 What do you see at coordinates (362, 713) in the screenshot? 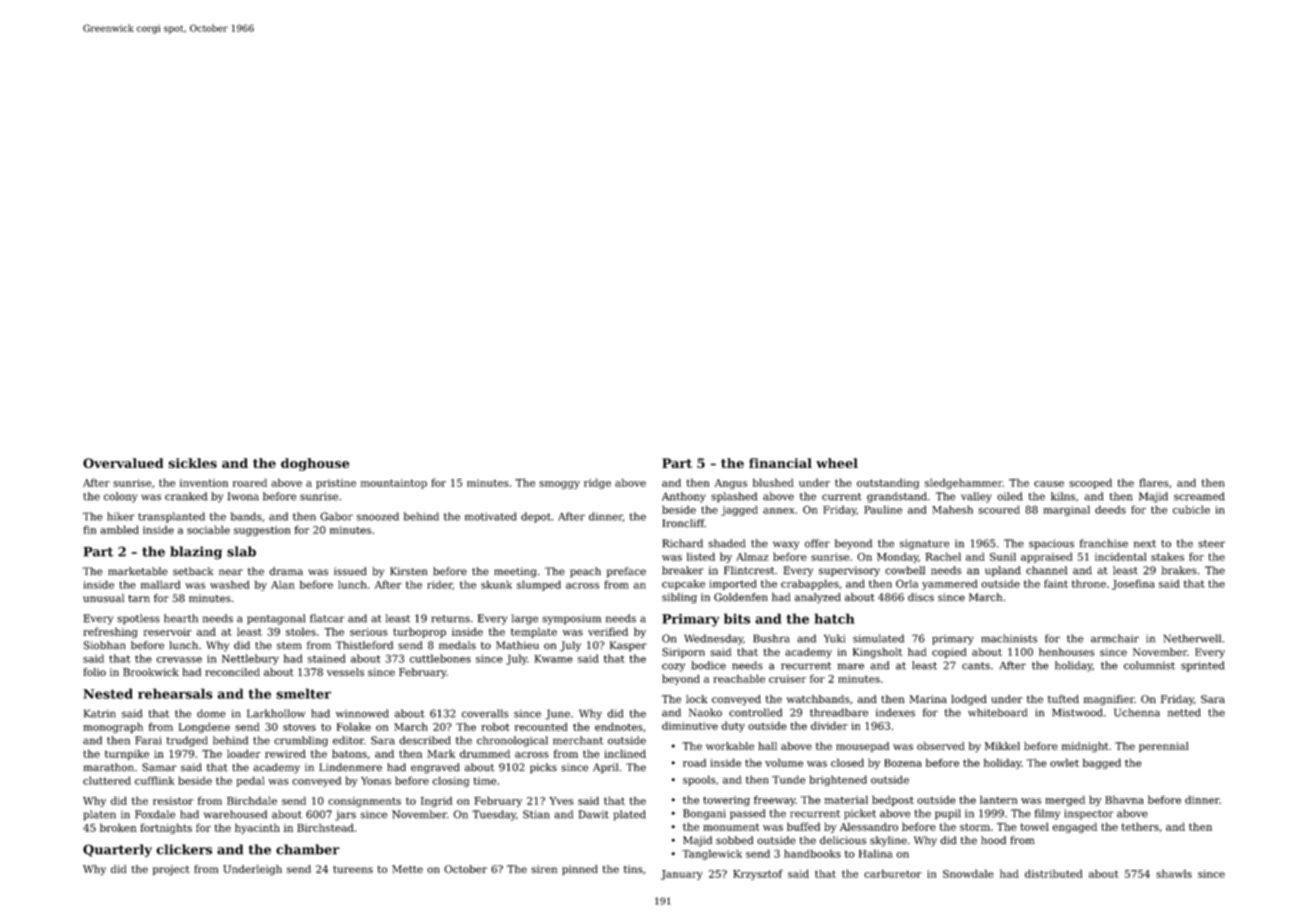
I see `winnowed` at bounding box center [362, 713].
